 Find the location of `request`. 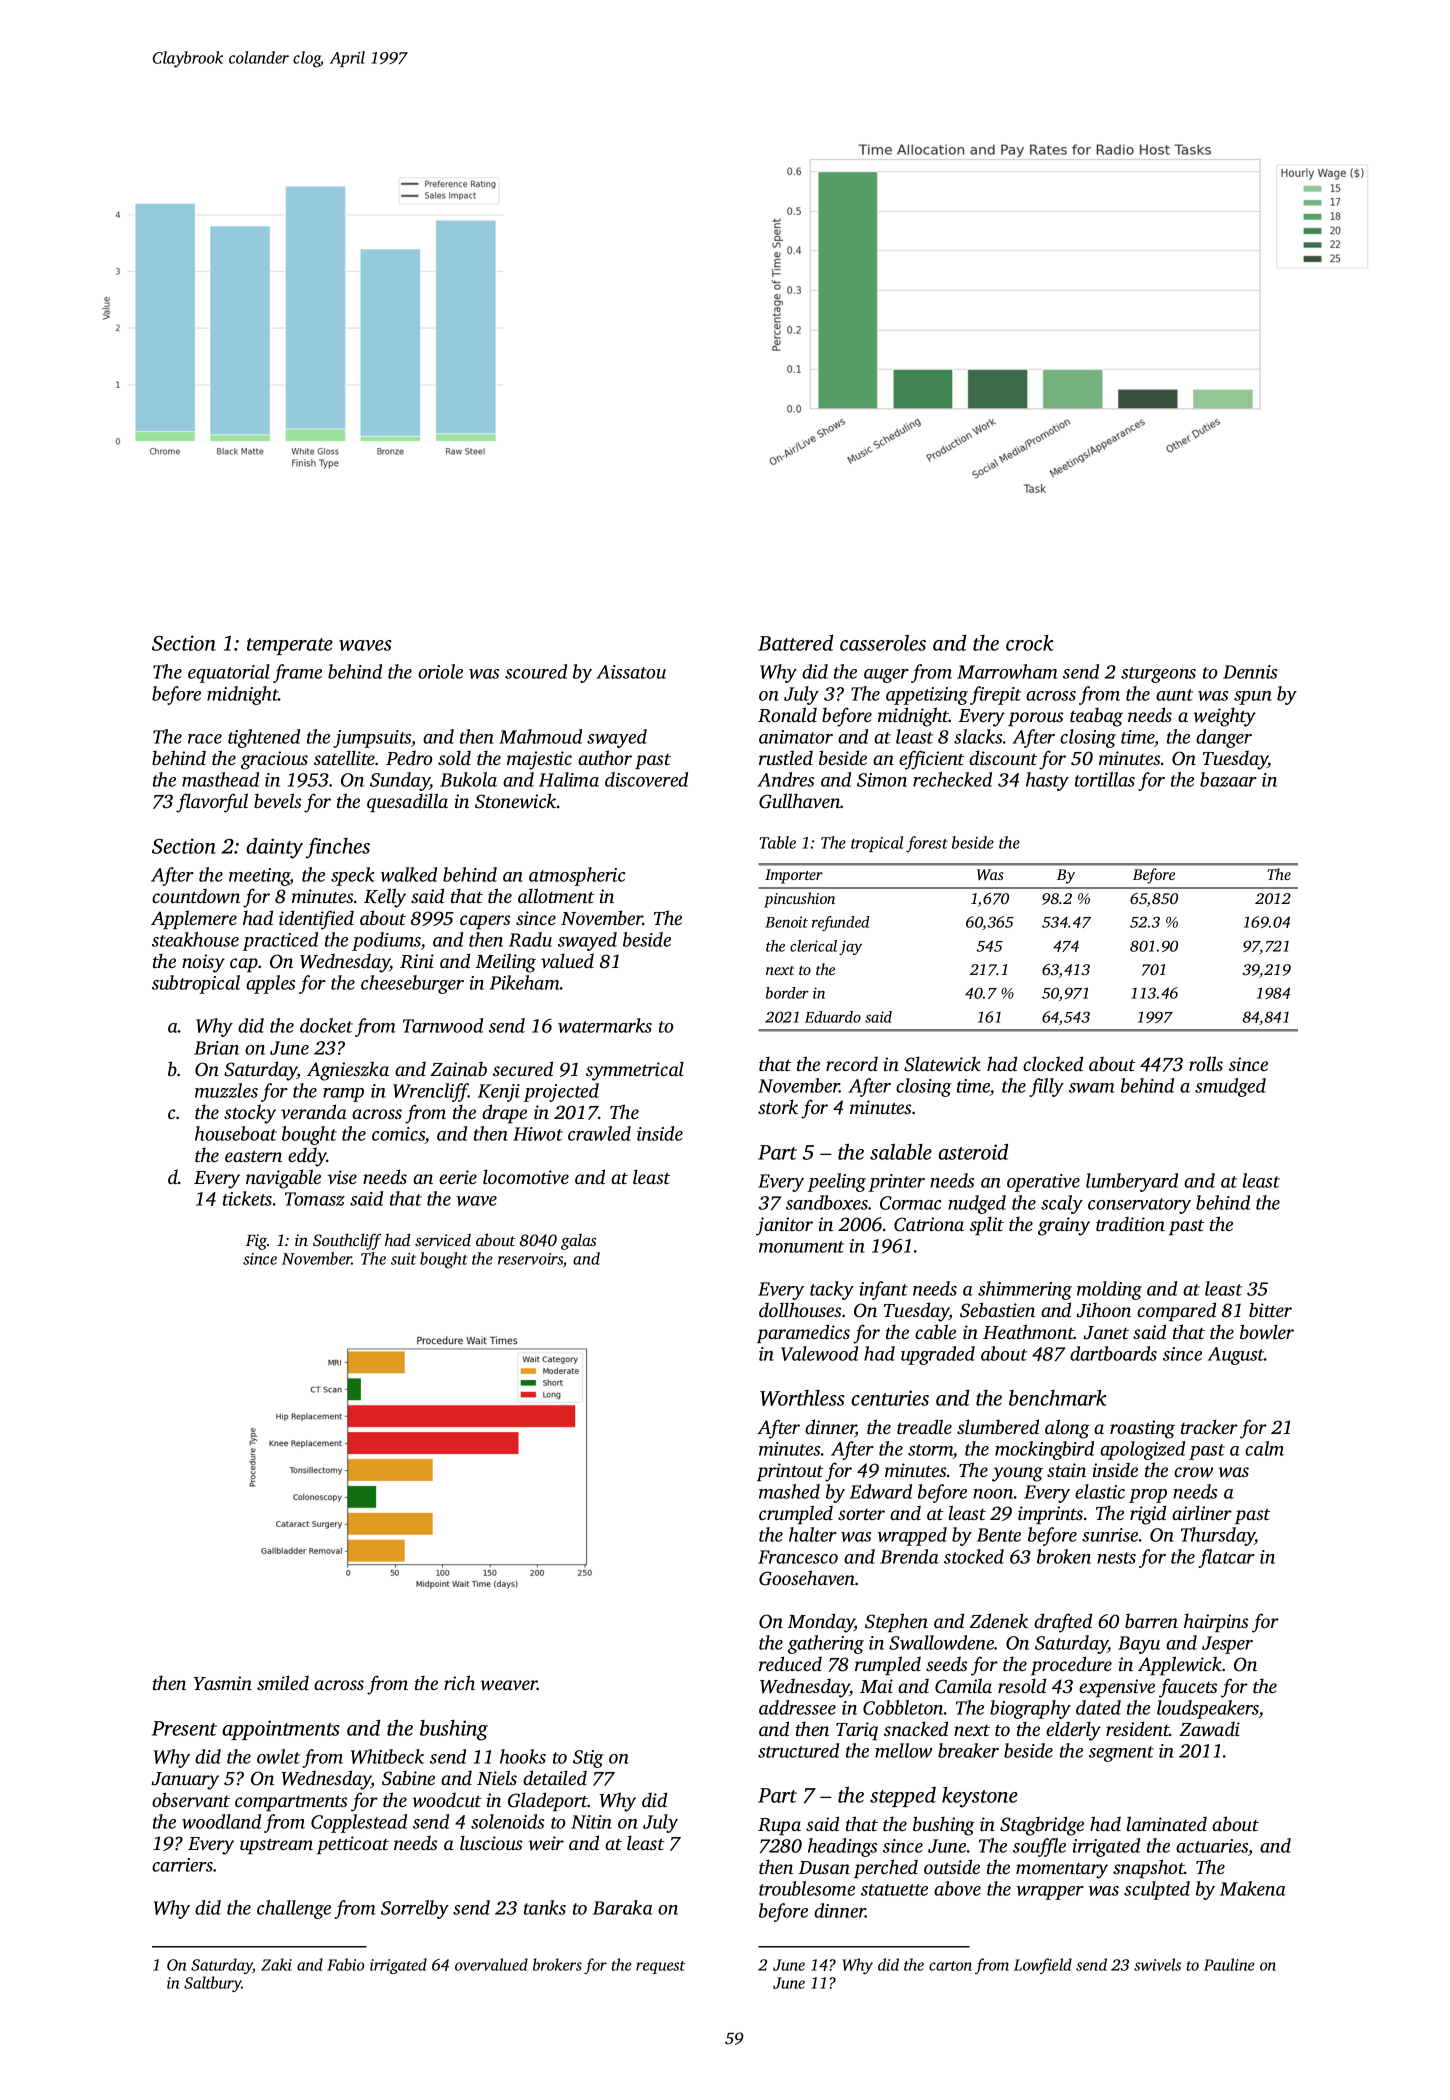

request is located at coordinates (660, 1967).
